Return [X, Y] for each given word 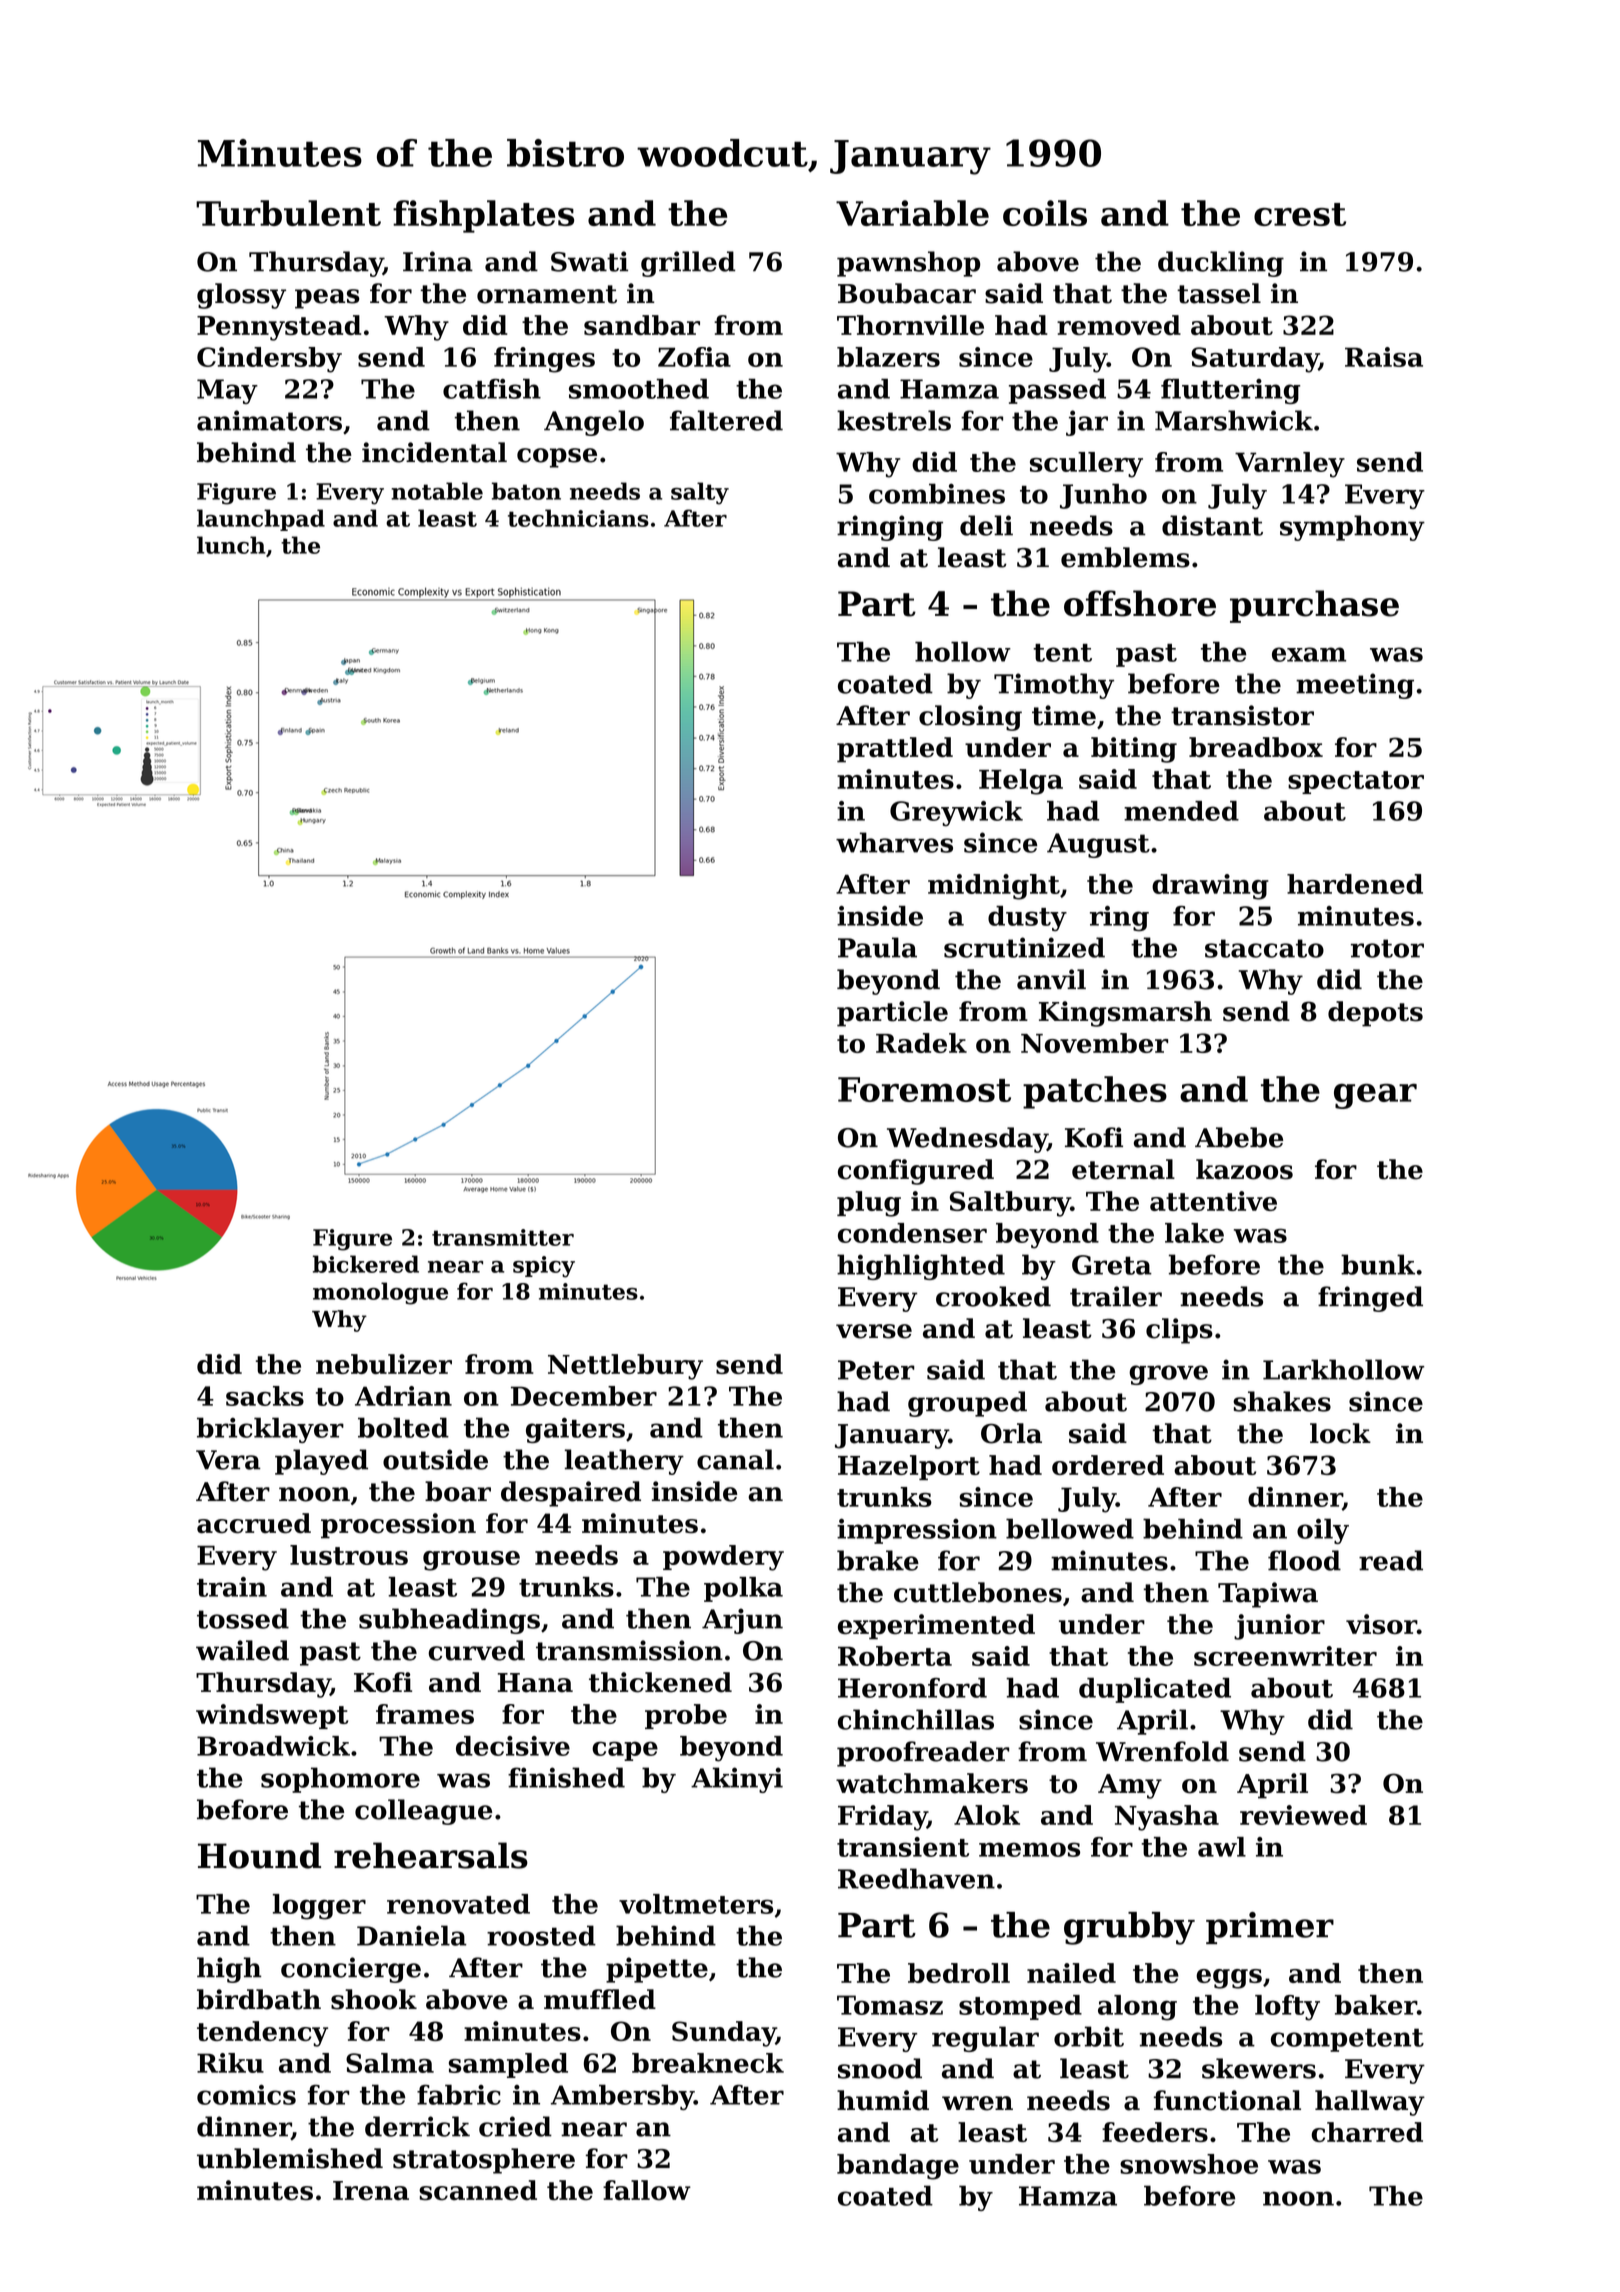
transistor [1242, 715]
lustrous [349, 1555]
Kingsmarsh [1125, 1014]
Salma [390, 2063]
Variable [912, 213]
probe [686, 1716]
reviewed [1303, 1815]
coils [1045, 213]
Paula [877, 947]
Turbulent [288, 213]
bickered [366, 1264]
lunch [231, 545]
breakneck [708, 2063]
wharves [894, 842]
